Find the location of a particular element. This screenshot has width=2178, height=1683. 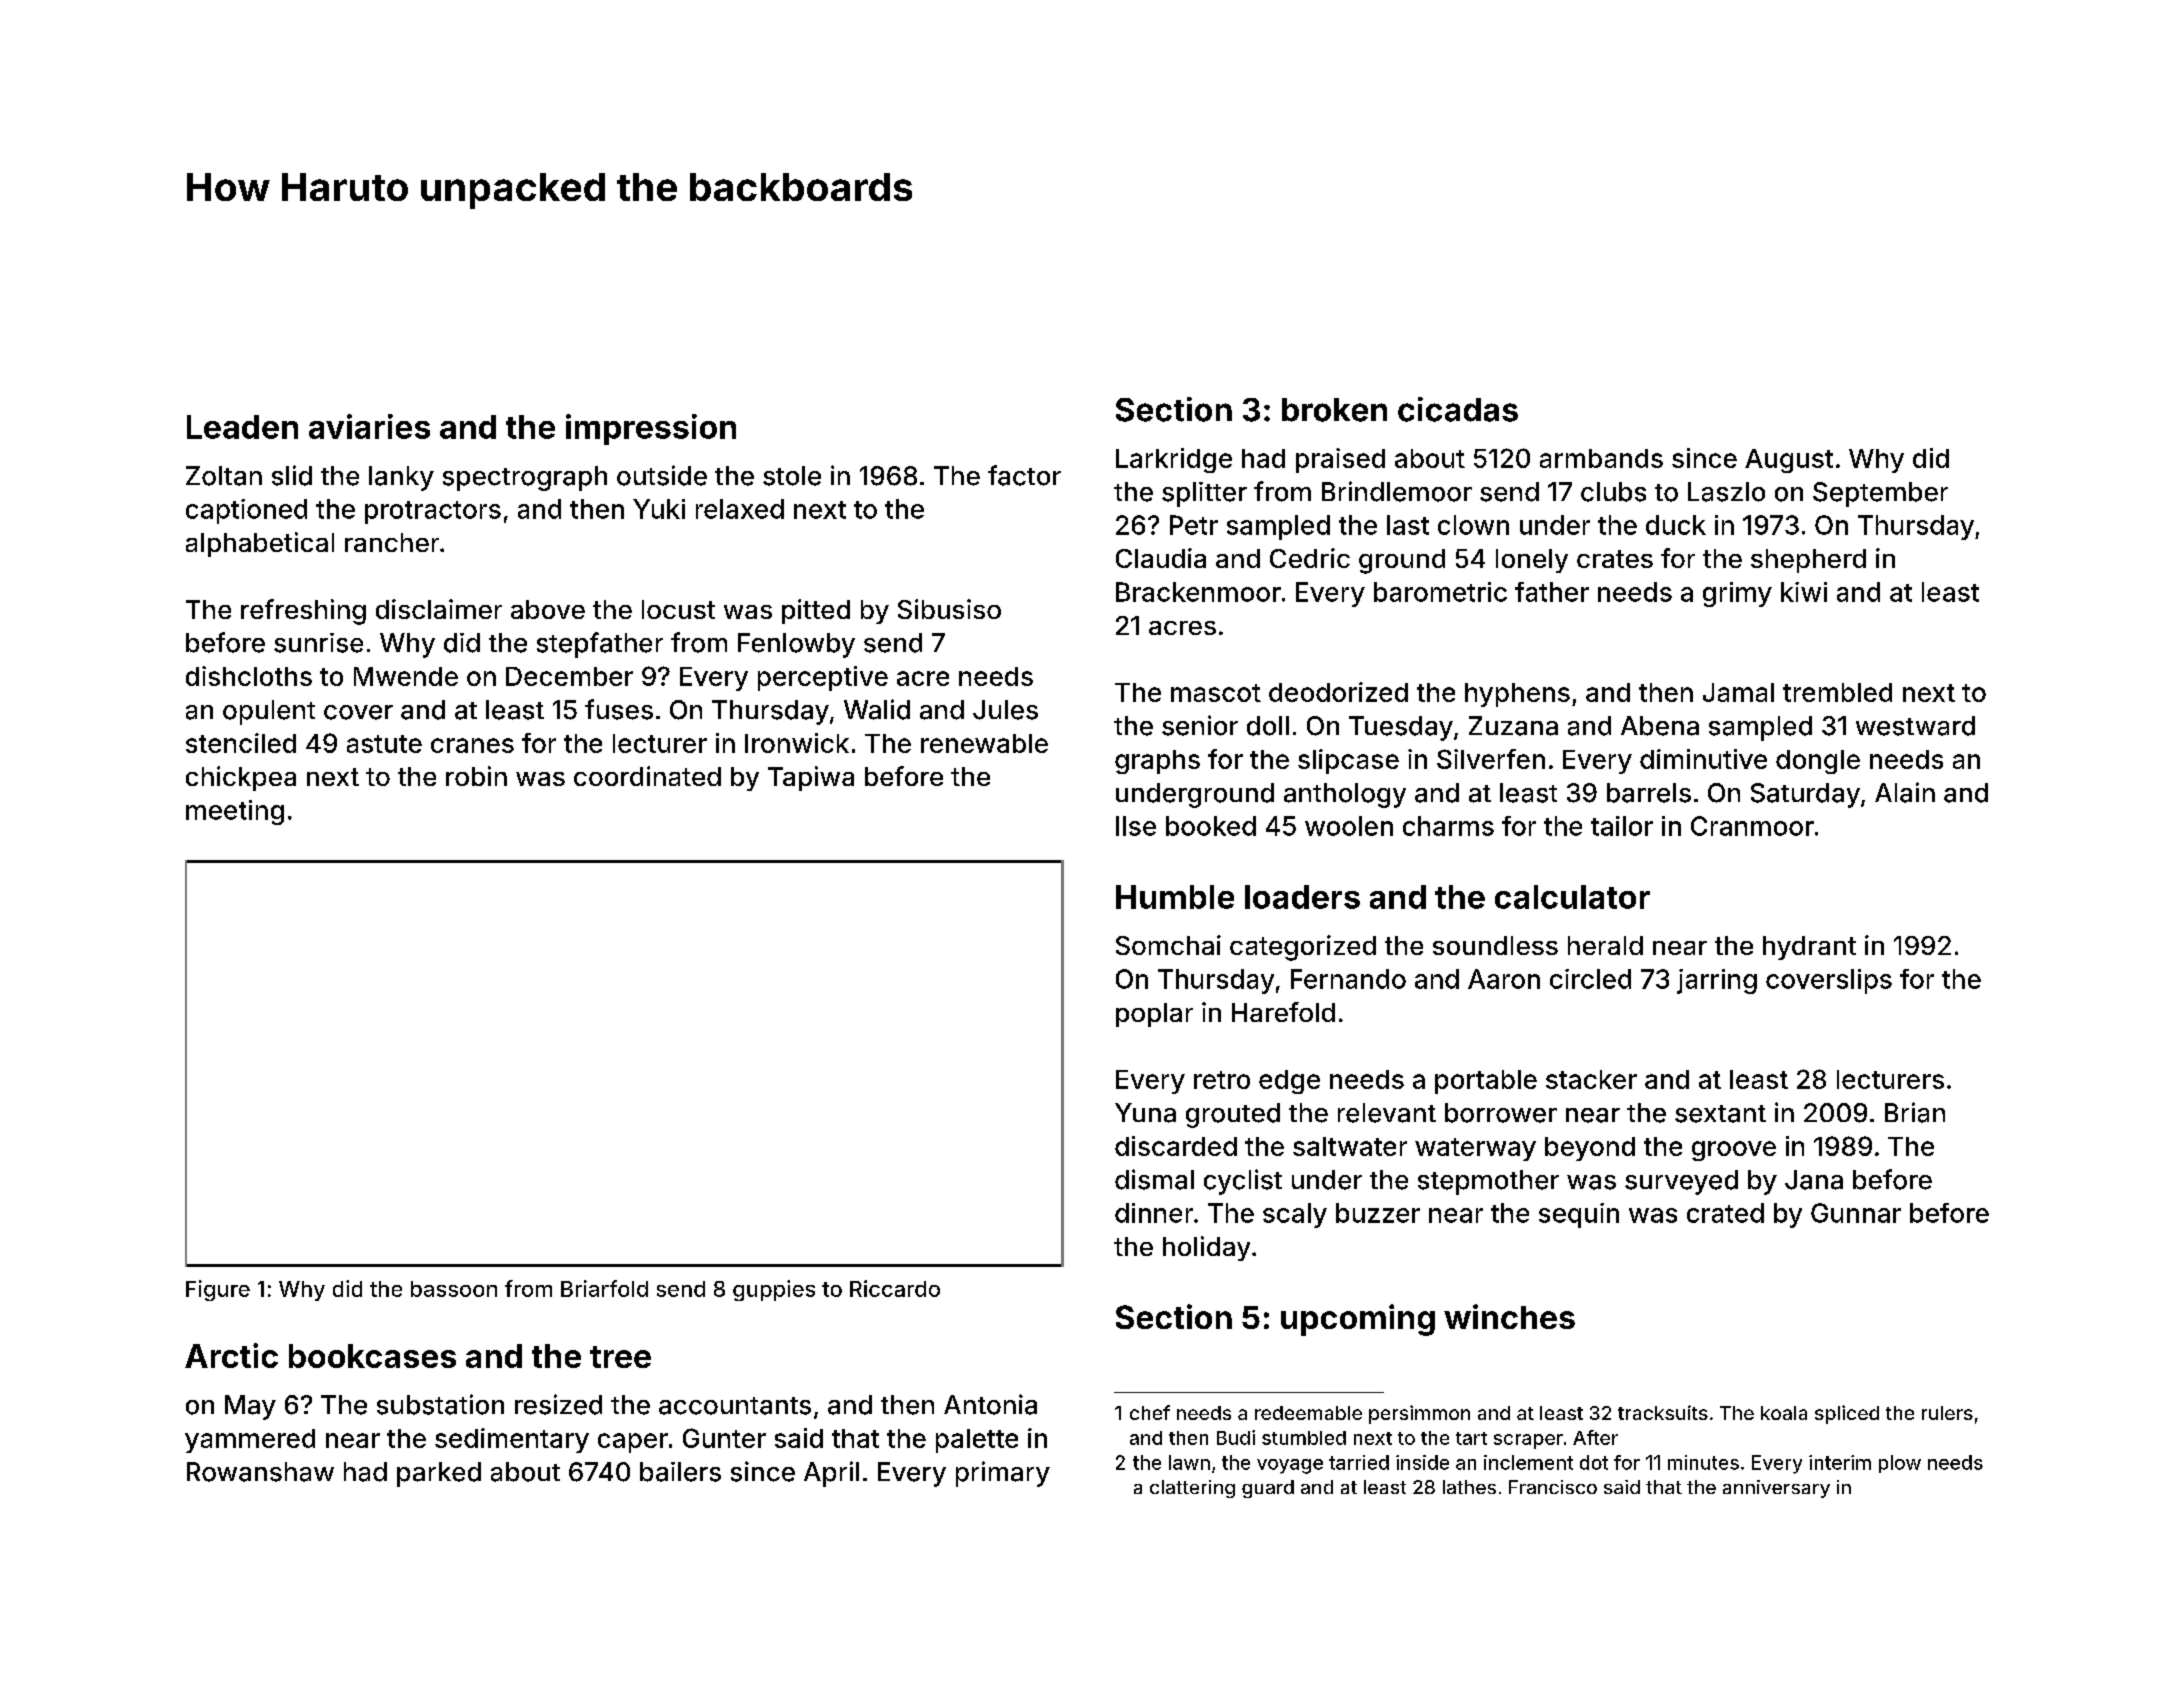

impression is located at coordinates (651, 429).
